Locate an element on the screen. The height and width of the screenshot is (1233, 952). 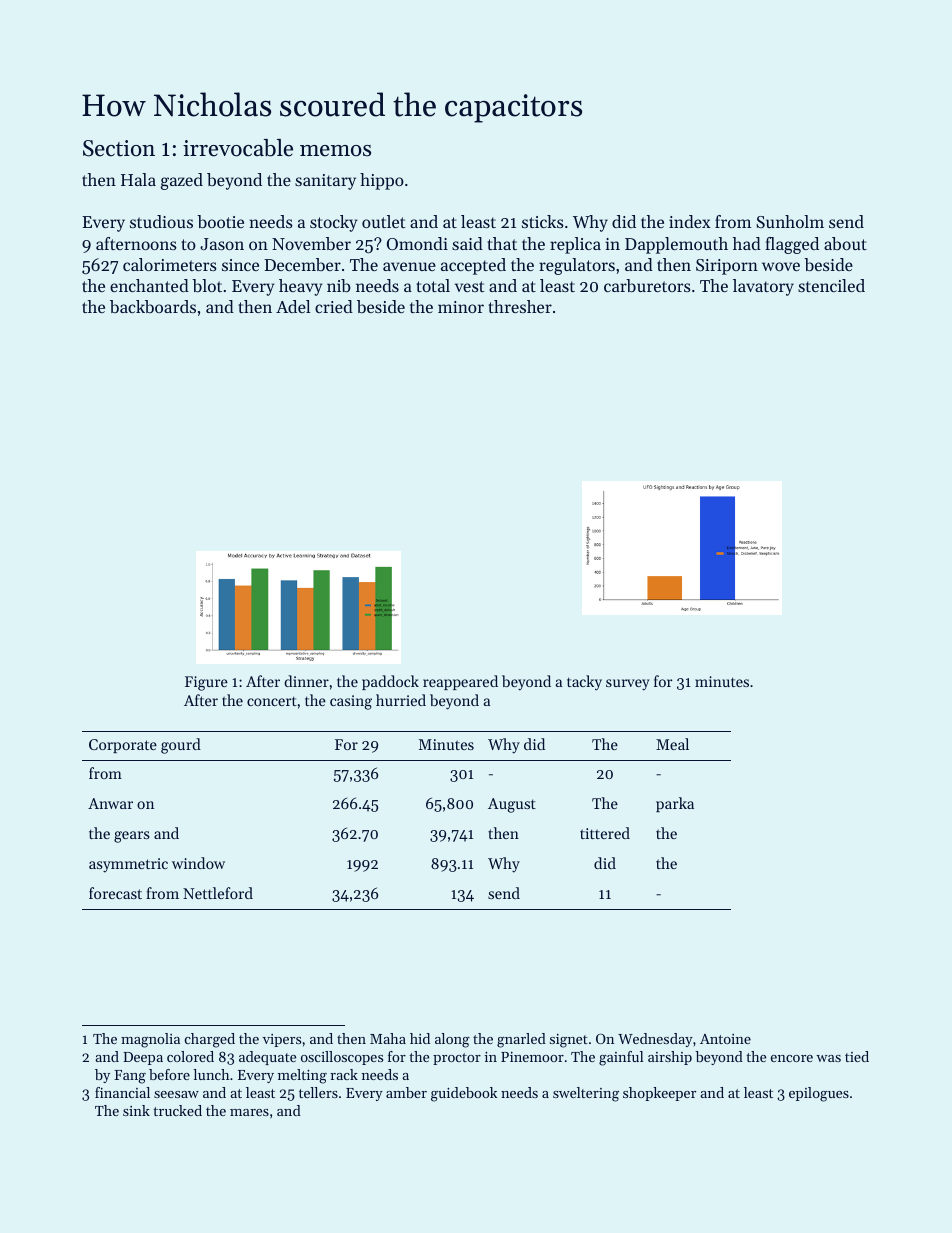
Maha is located at coordinates (388, 1038).
